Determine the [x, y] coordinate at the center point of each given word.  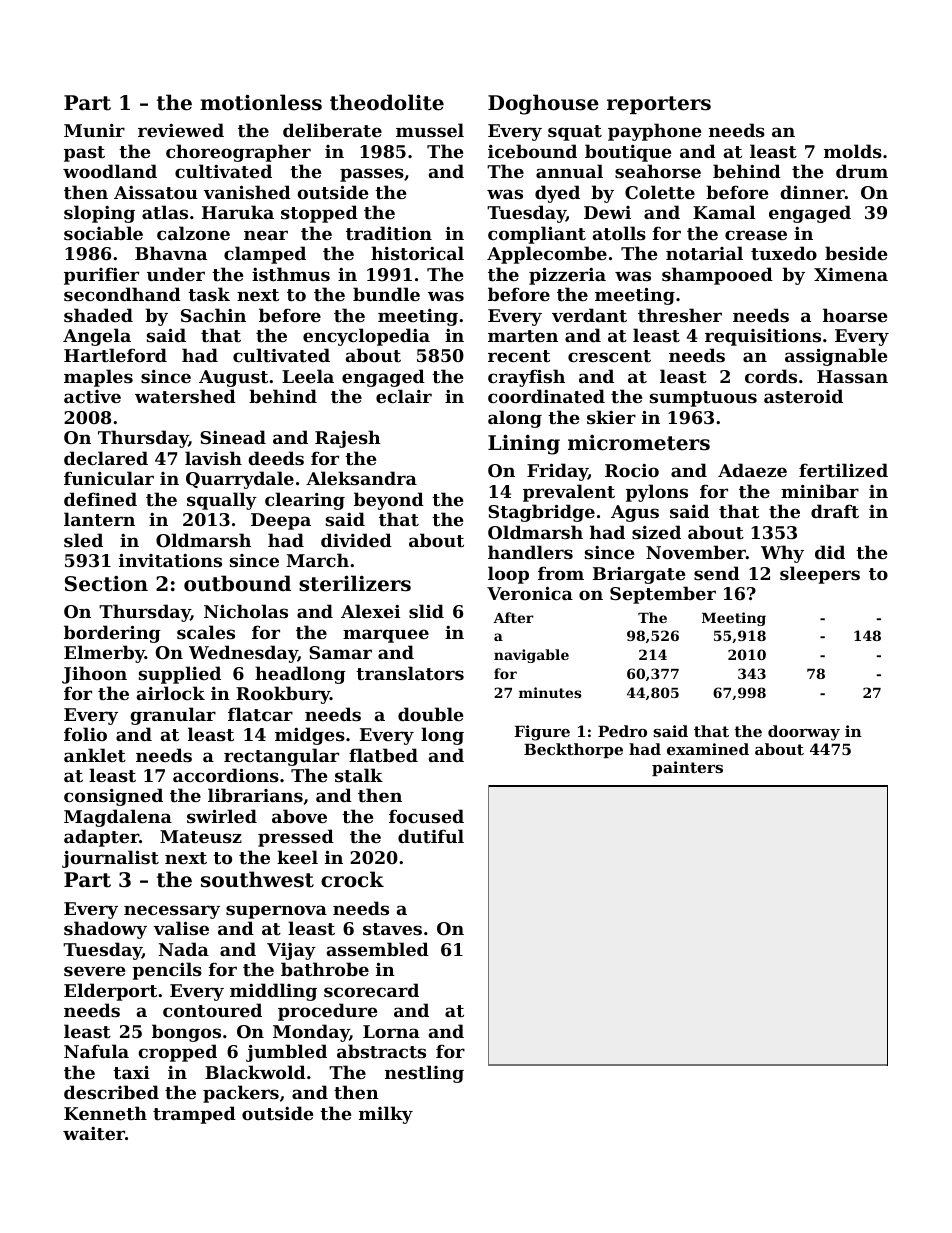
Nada [184, 949]
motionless [261, 102]
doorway [804, 733]
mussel [430, 130]
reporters [659, 105]
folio [85, 734]
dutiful [431, 836]
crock [352, 879]
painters [687, 768]
